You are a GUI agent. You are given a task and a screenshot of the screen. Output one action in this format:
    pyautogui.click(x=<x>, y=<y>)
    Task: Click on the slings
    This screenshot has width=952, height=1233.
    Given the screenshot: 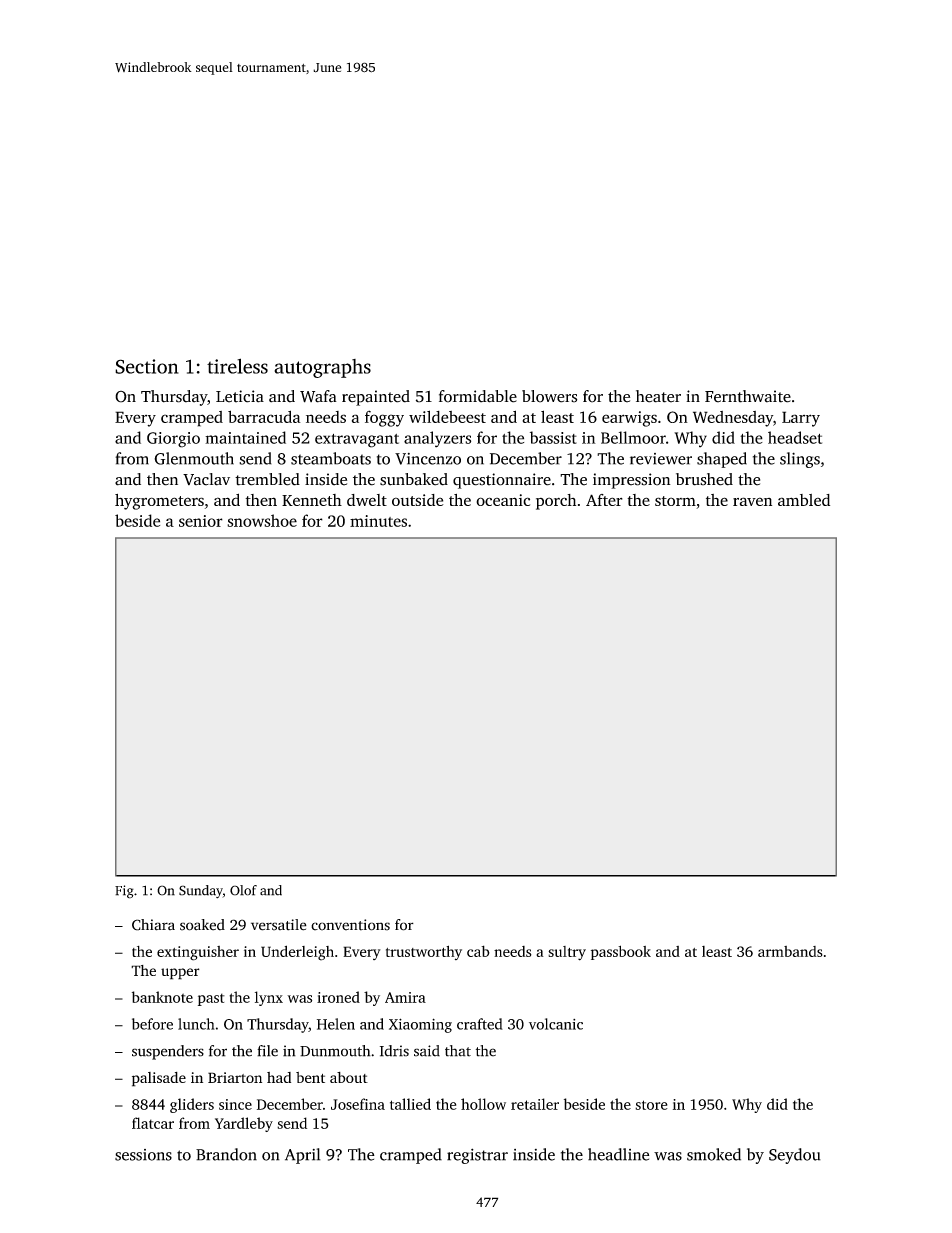 What is the action you would take?
    pyautogui.click(x=800, y=460)
